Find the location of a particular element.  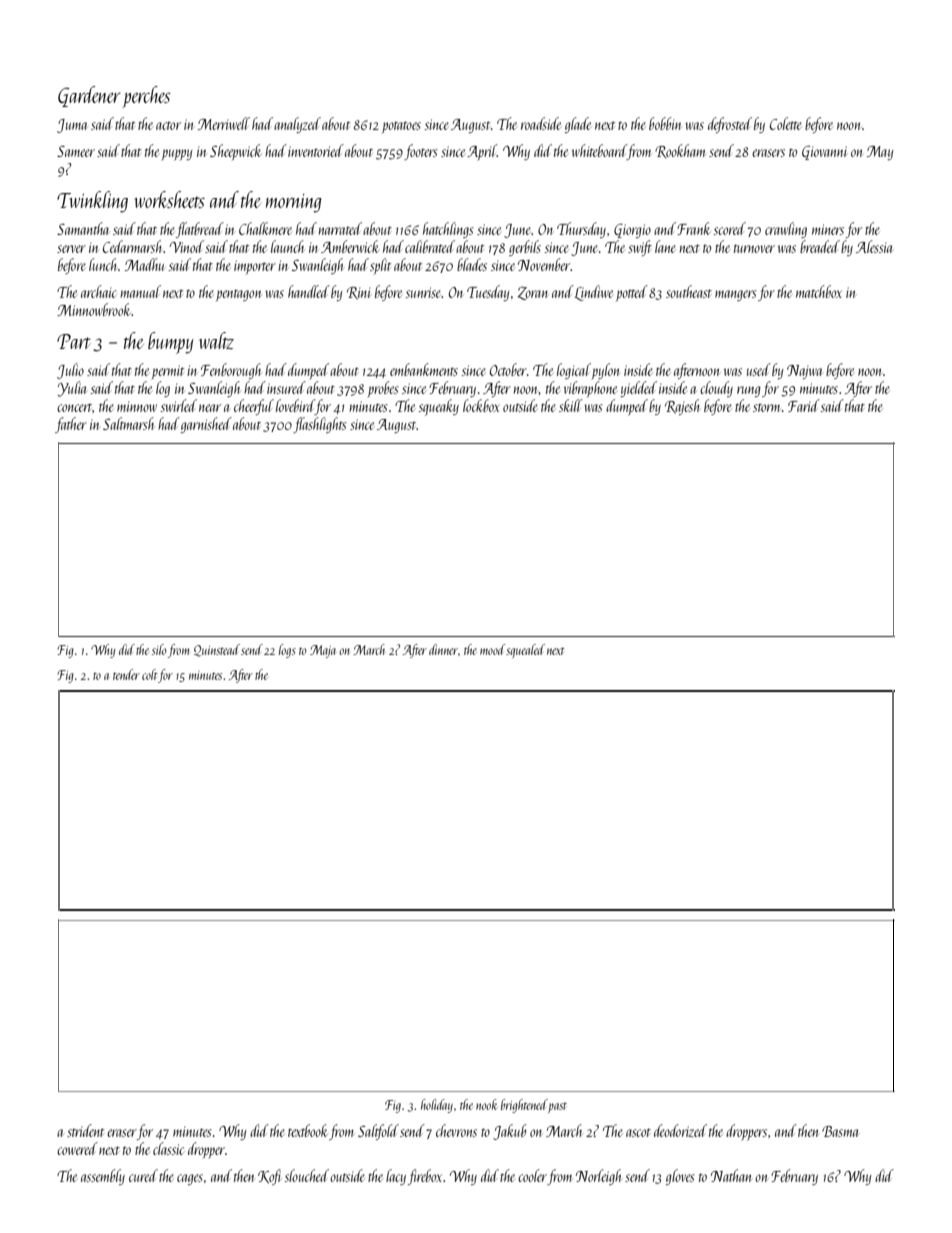

crawling is located at coordinates (786, 230).
